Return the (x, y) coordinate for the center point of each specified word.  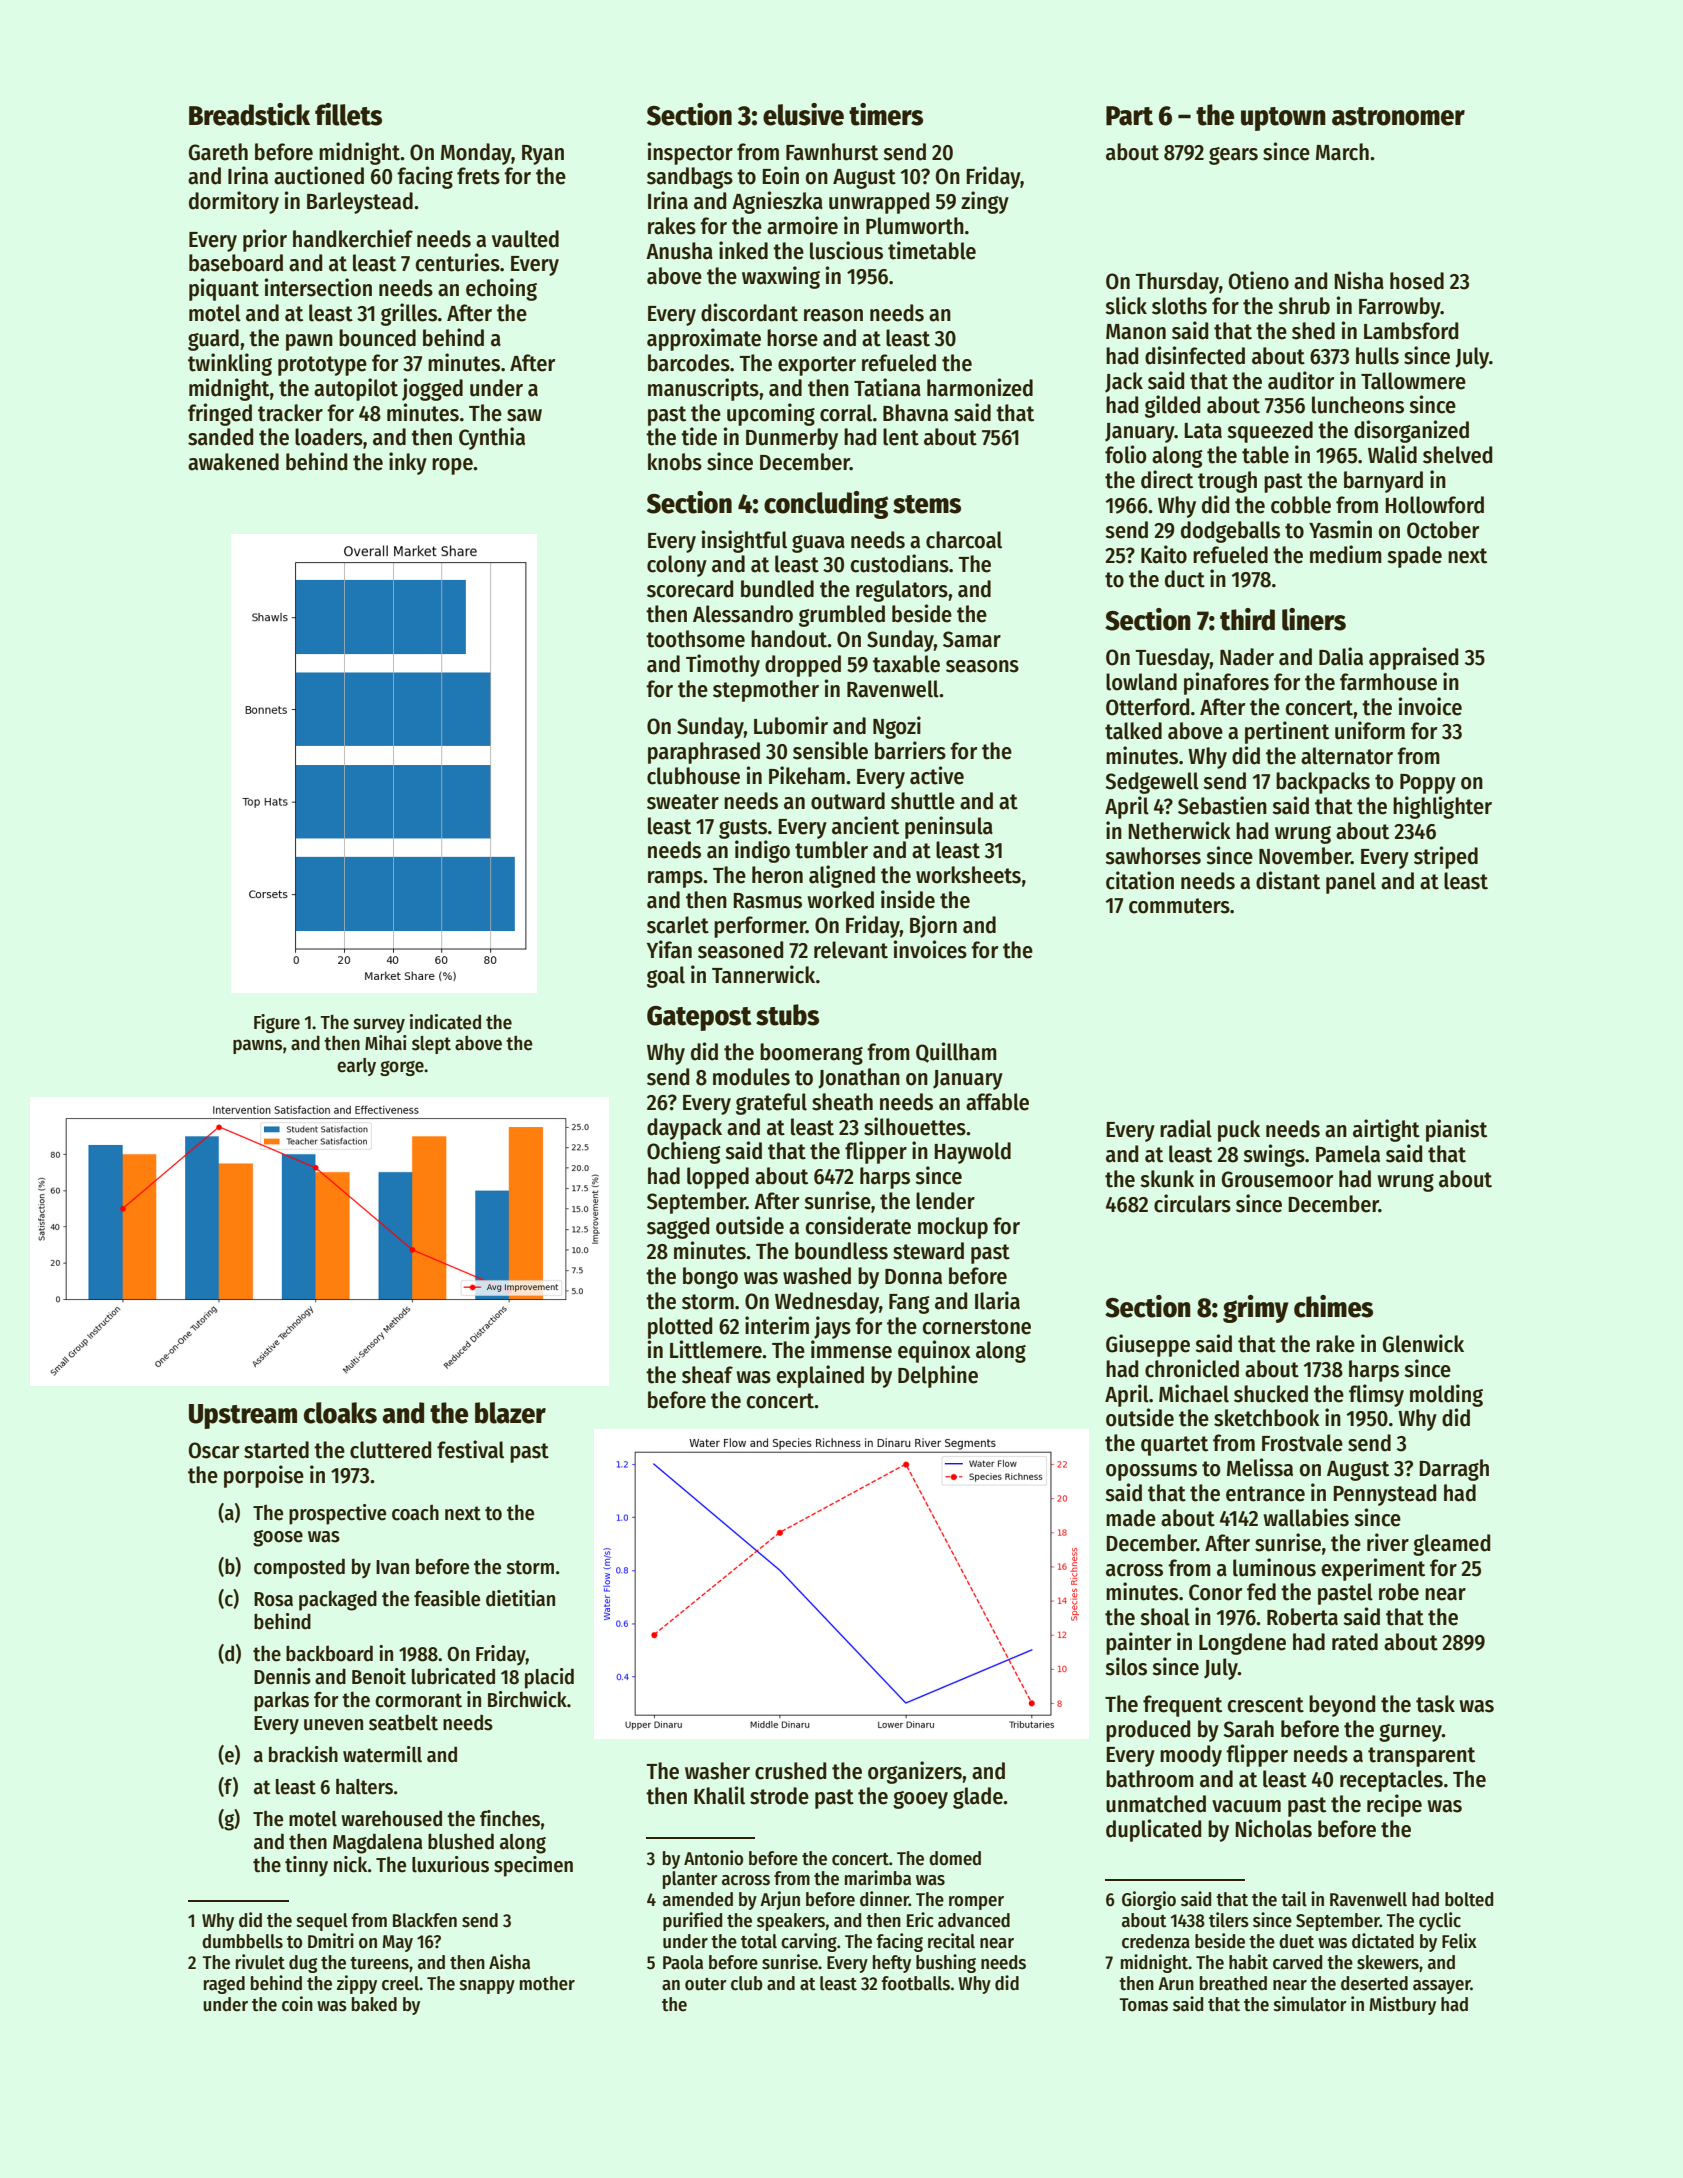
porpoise (264, 1476)
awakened (233, 462)
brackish (303, 1754)
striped (1446, 857)
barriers (910, 750)
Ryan (543, 155)
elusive (803, 114)
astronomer (1398, 116)
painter (1138, 1643)
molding (1446, 1395)
